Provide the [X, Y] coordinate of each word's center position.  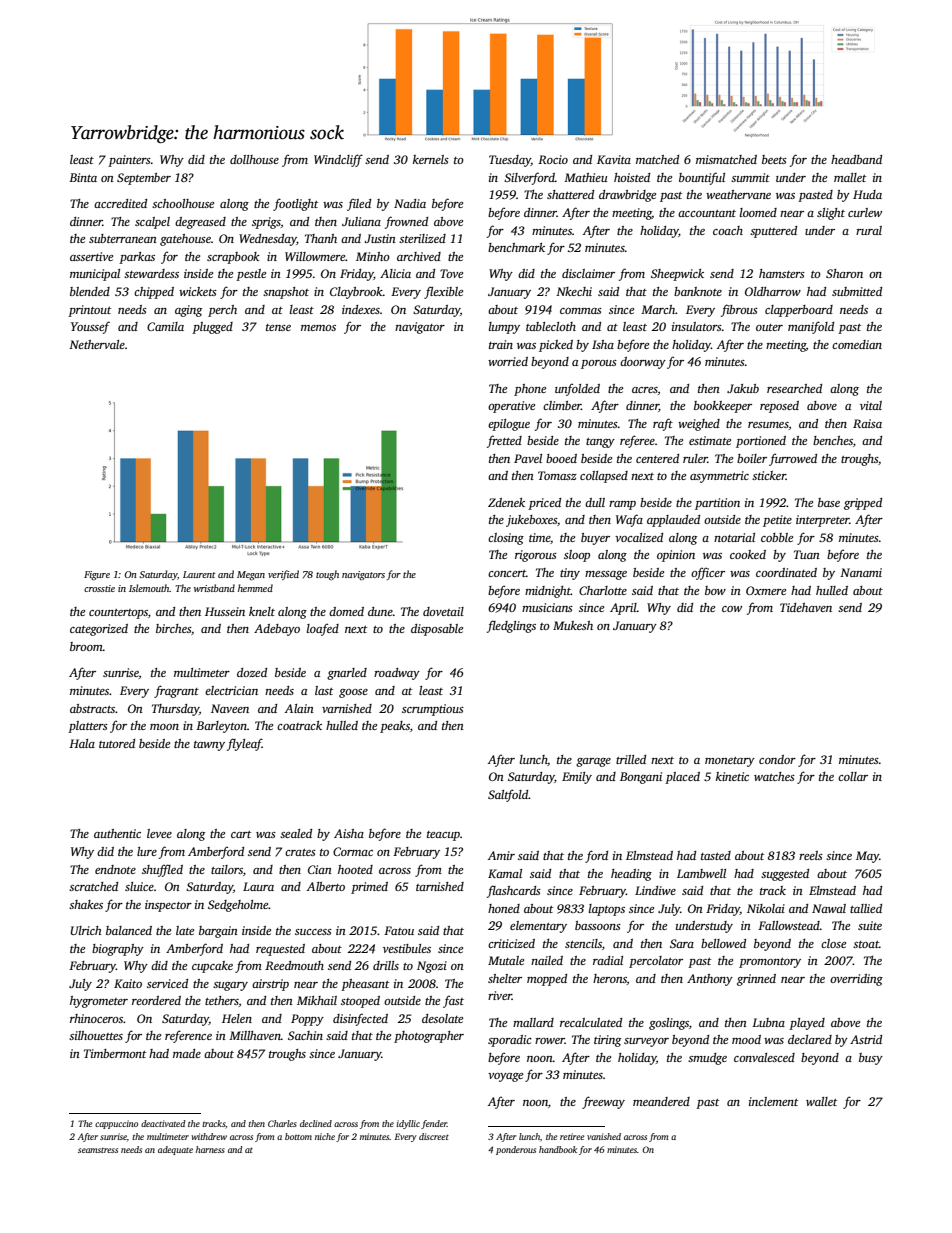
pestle [251, 275]
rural [869, 230]
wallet [821, 1101]
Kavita [614, 159]
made [187, 1053]
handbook [558, 1149]
